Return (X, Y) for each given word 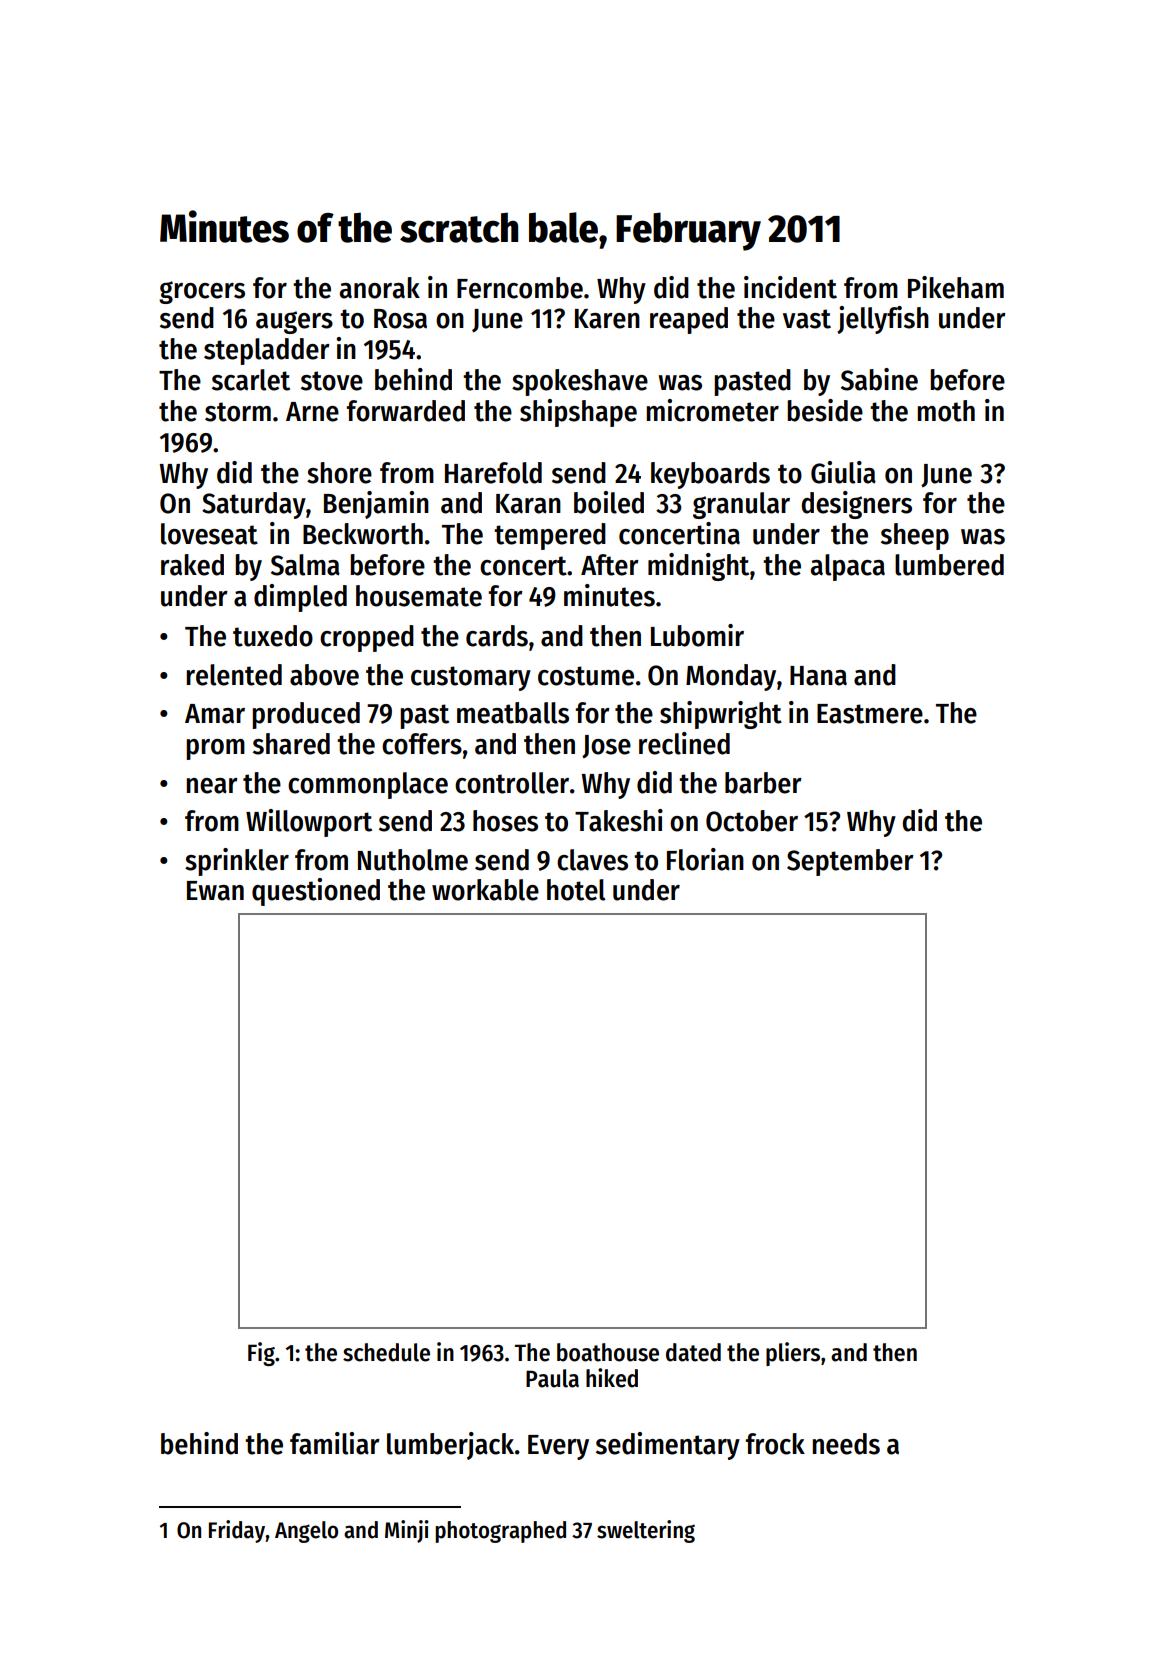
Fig (261, 1354)
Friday (237, 1531)
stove (332, 381)
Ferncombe (520, 288)
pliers (793, 1354)
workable (485, 890)
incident (790, 287)
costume (586, 676)
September (850, 862)
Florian (705, 859)
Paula (552, 1378)
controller (512, 783)
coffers (422, 744)
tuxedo (273, 636)
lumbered (949, 565)
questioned (316, 892)
